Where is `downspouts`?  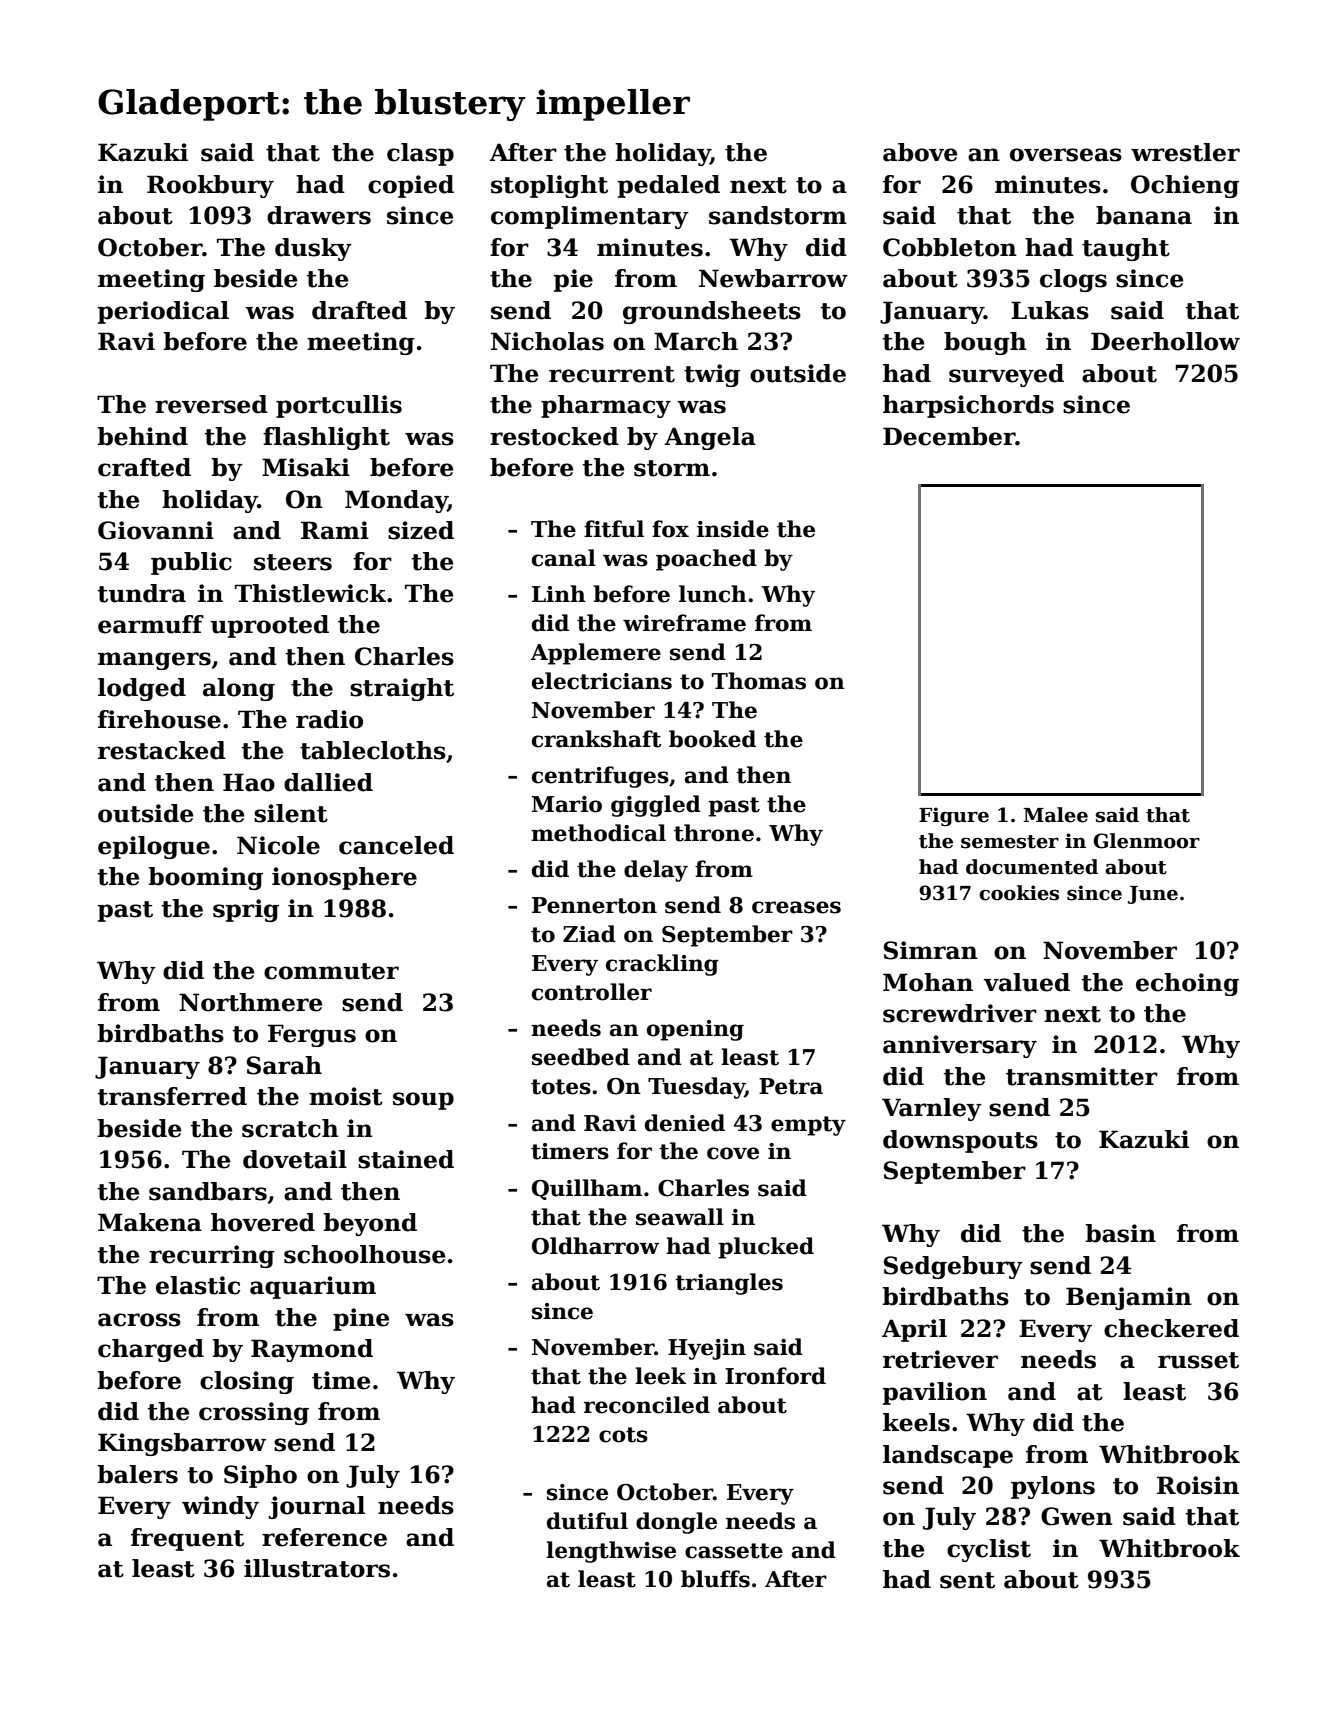 downspouts is located at coordinates (960, 1141).
